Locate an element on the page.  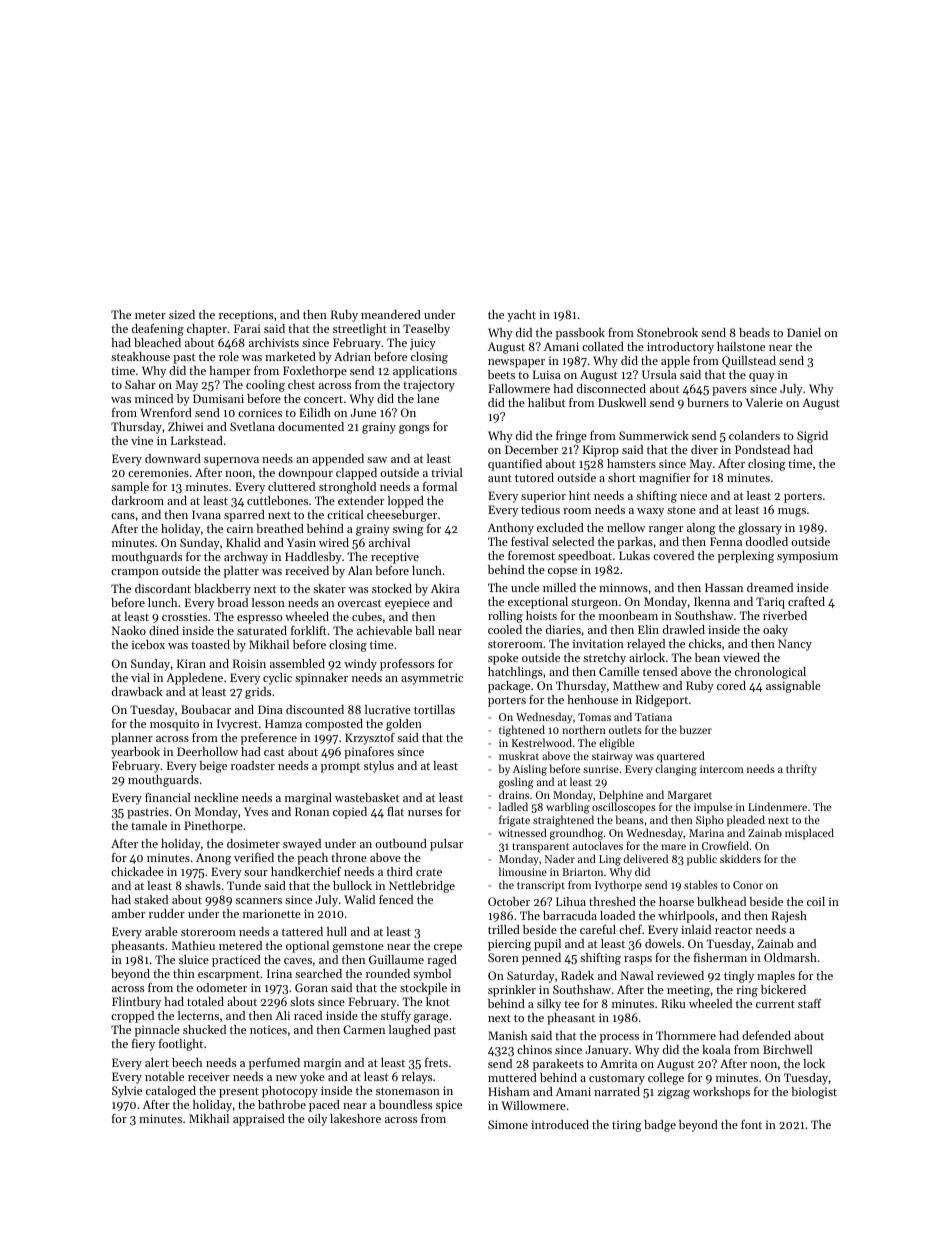
applications is located at coordinates (425, 372).
